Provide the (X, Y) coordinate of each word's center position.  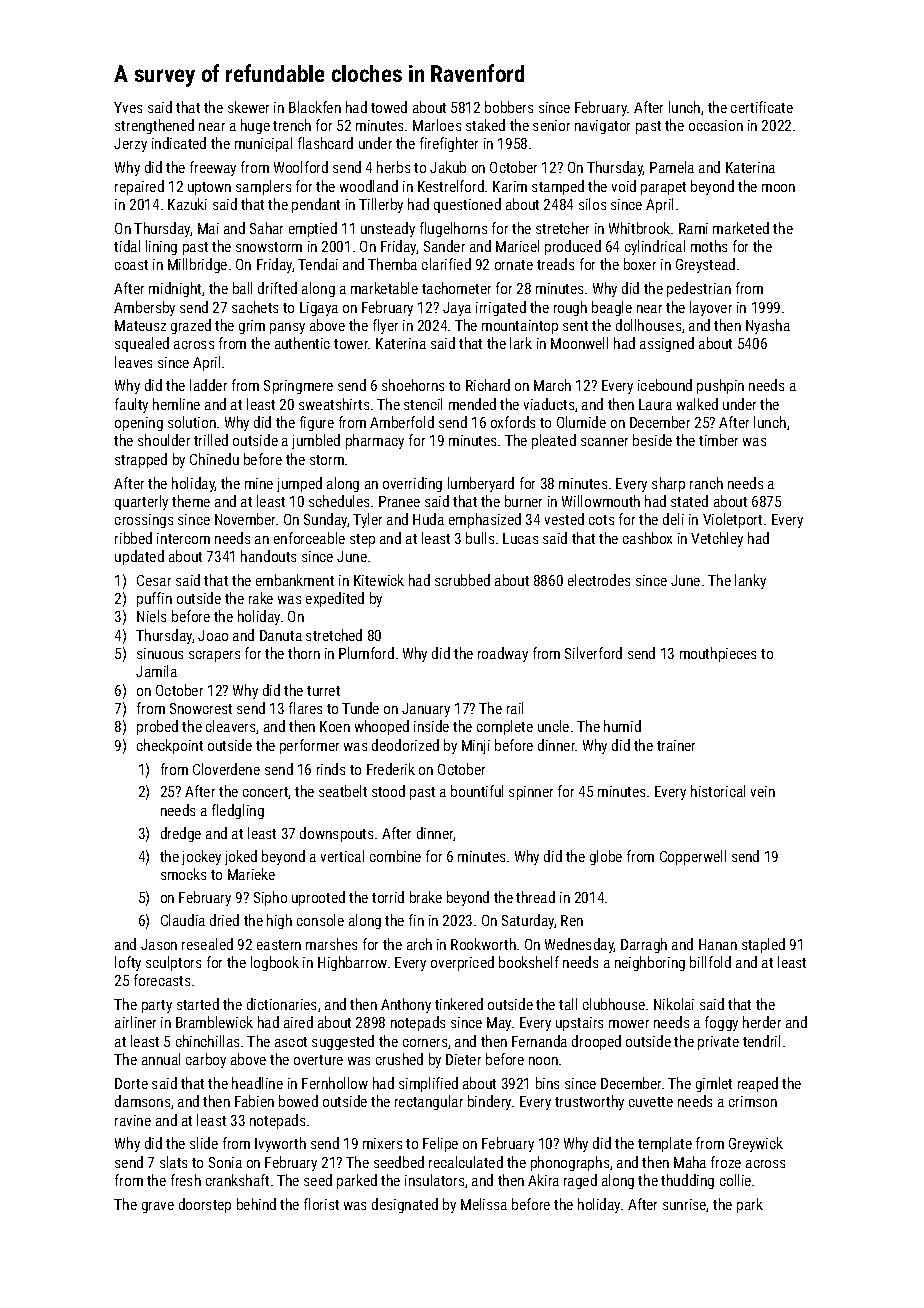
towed (389, 107)
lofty (128, 963)
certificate (762, 107)
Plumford (366, 653)
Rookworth (483, 944)
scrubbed (462, 580)
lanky (750, 581)
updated (139, 557)
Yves (128, 107)
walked (697, 404)
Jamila (156, 671)
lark (521, 343)
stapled (763, 945)
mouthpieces (718, 654)
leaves (133, 362)
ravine (133, 1120)
